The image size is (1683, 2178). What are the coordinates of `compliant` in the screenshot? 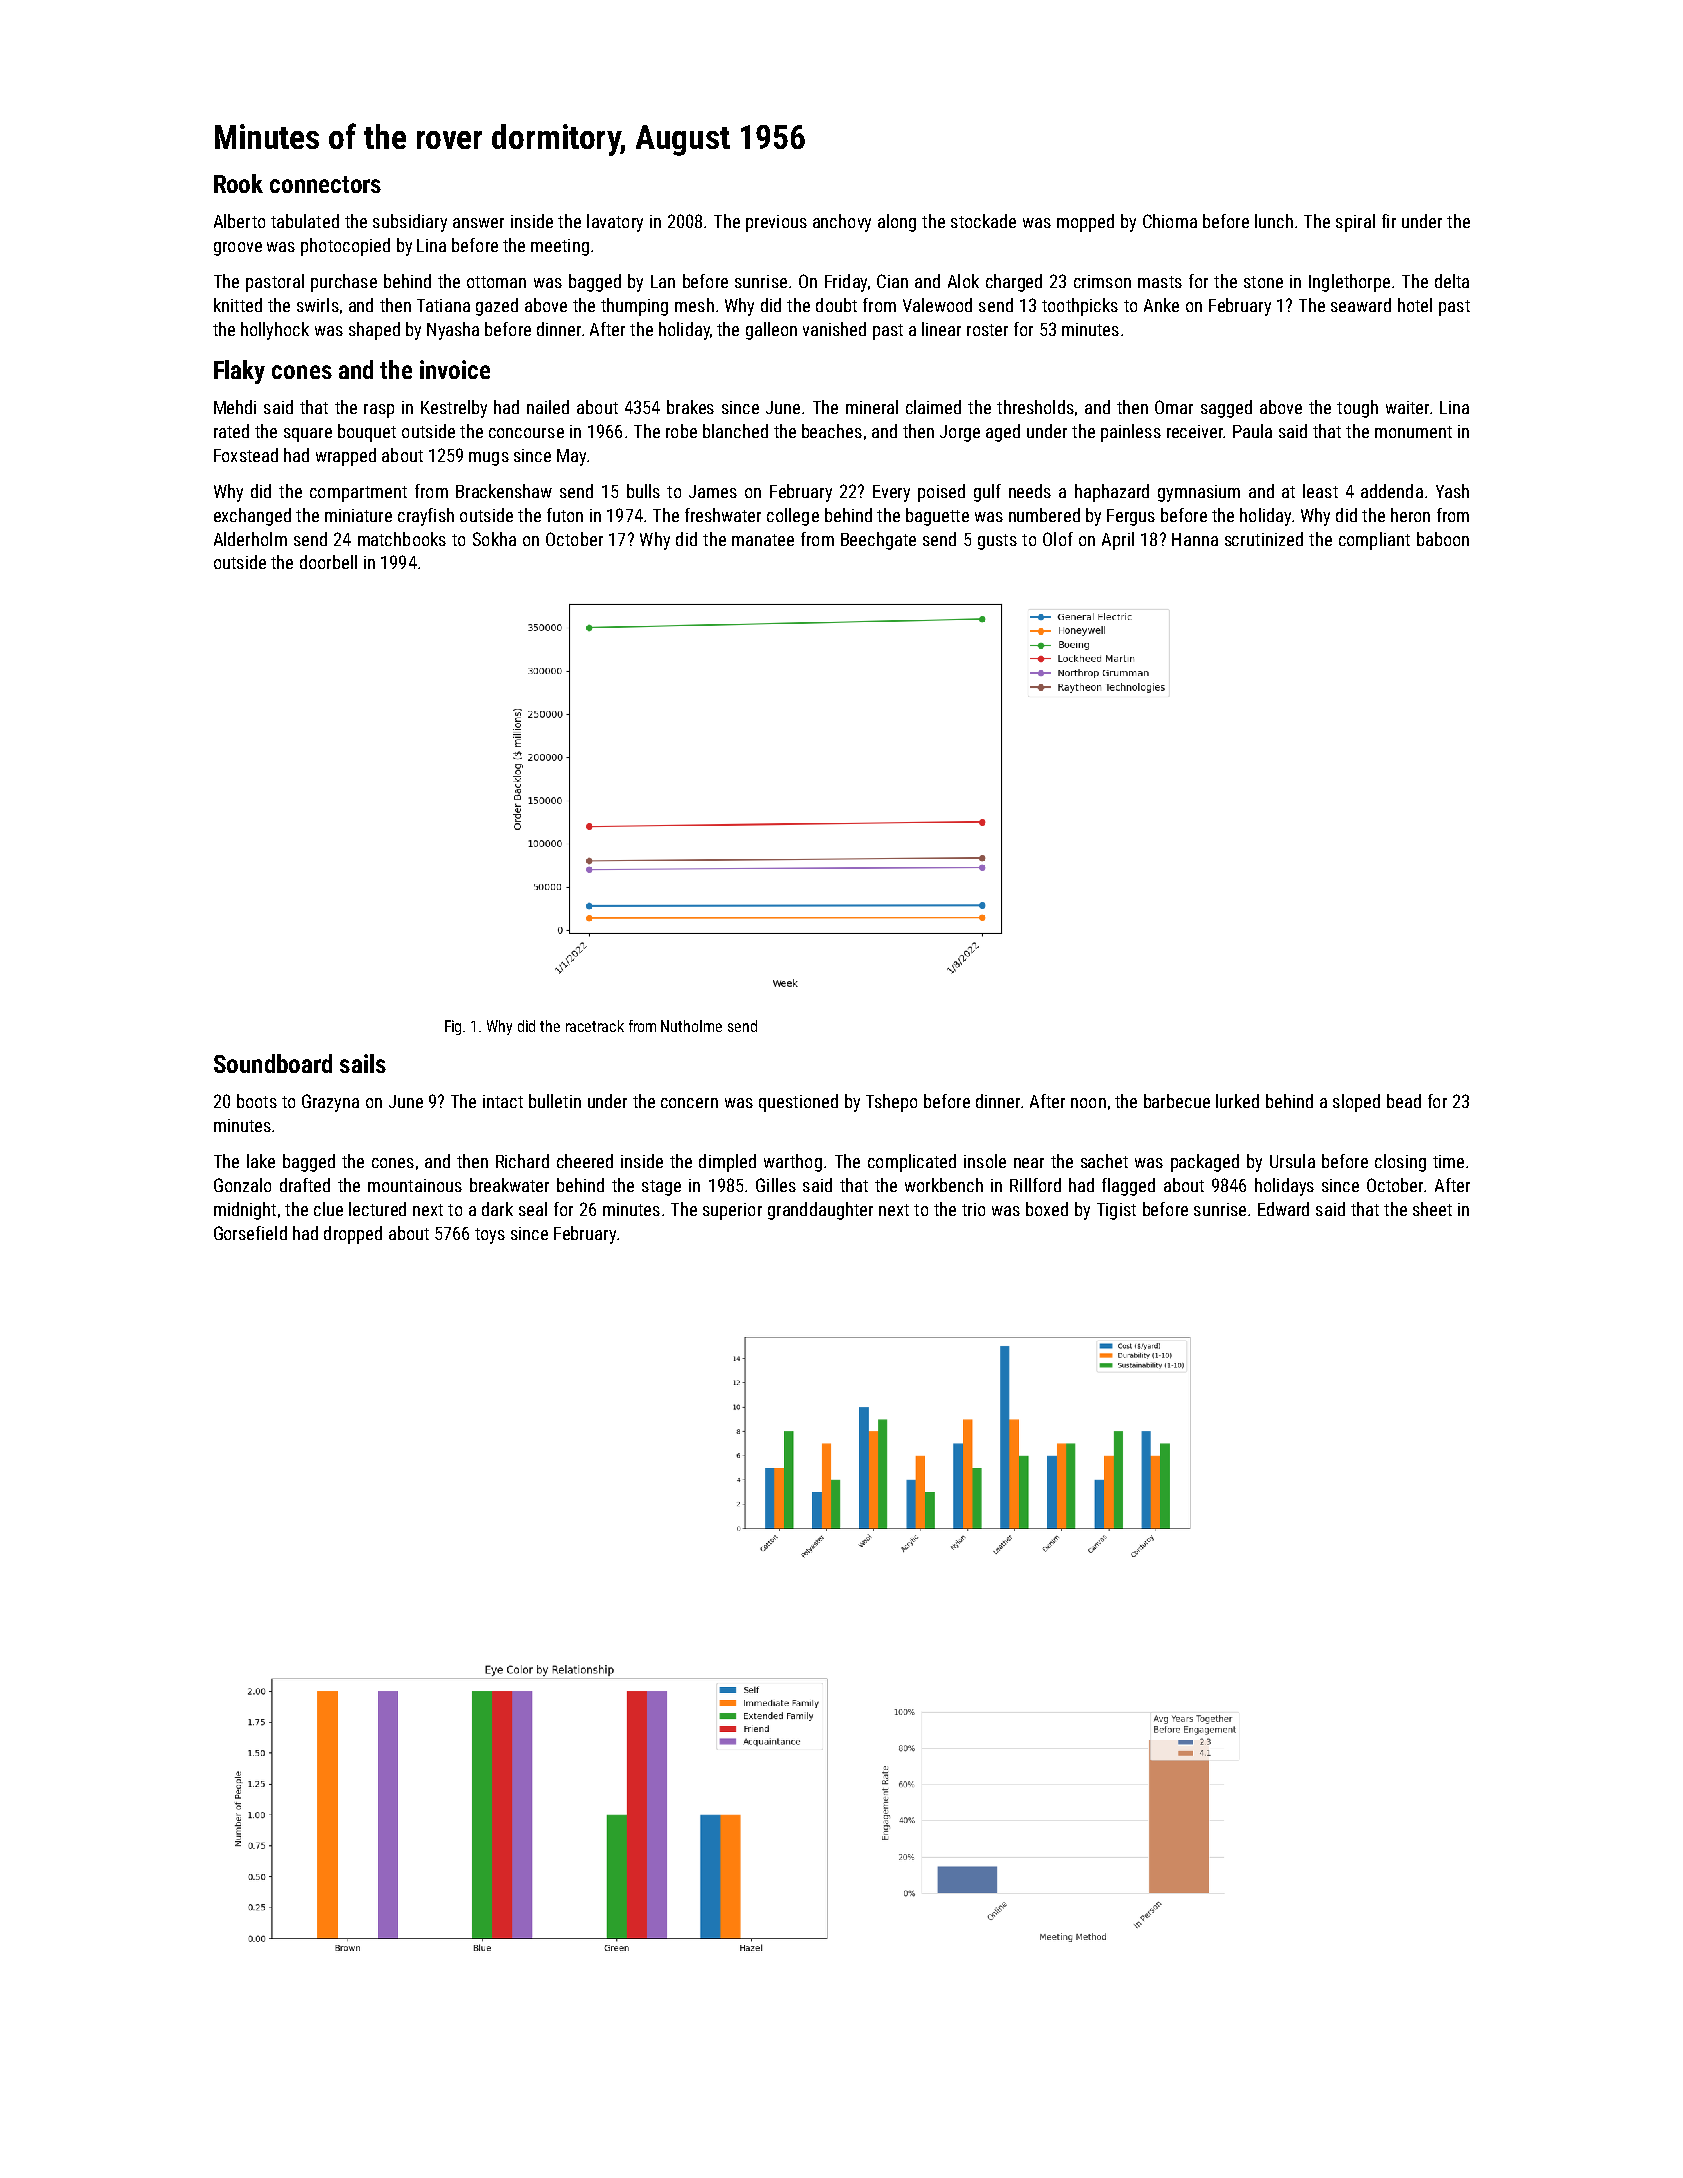 It's located at (1374, 541).
